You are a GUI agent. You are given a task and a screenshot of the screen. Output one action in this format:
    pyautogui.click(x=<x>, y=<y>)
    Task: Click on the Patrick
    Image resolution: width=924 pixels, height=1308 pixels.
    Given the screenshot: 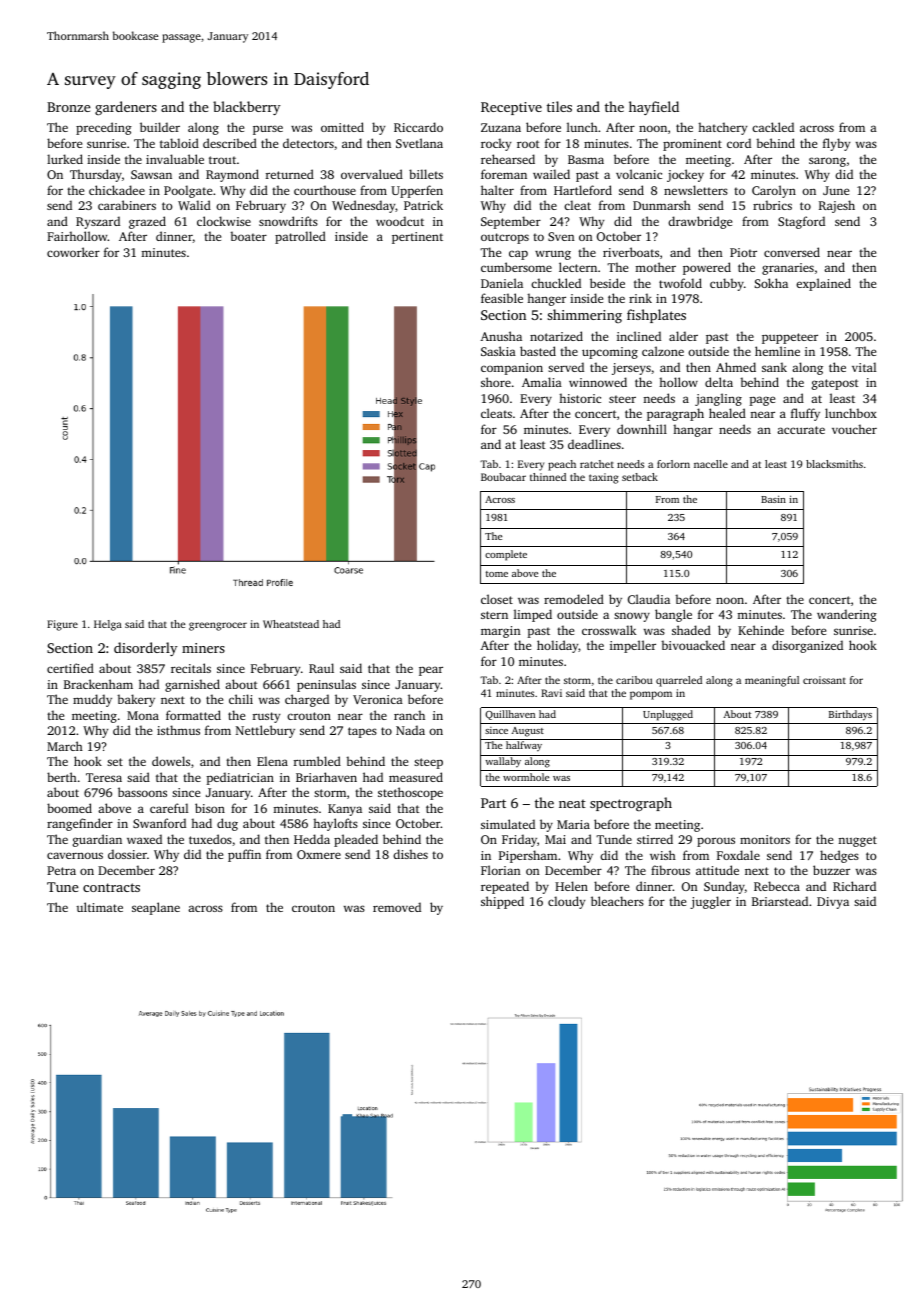 What is the action you would take?
    pyautogui.click(x=423, y=205)
